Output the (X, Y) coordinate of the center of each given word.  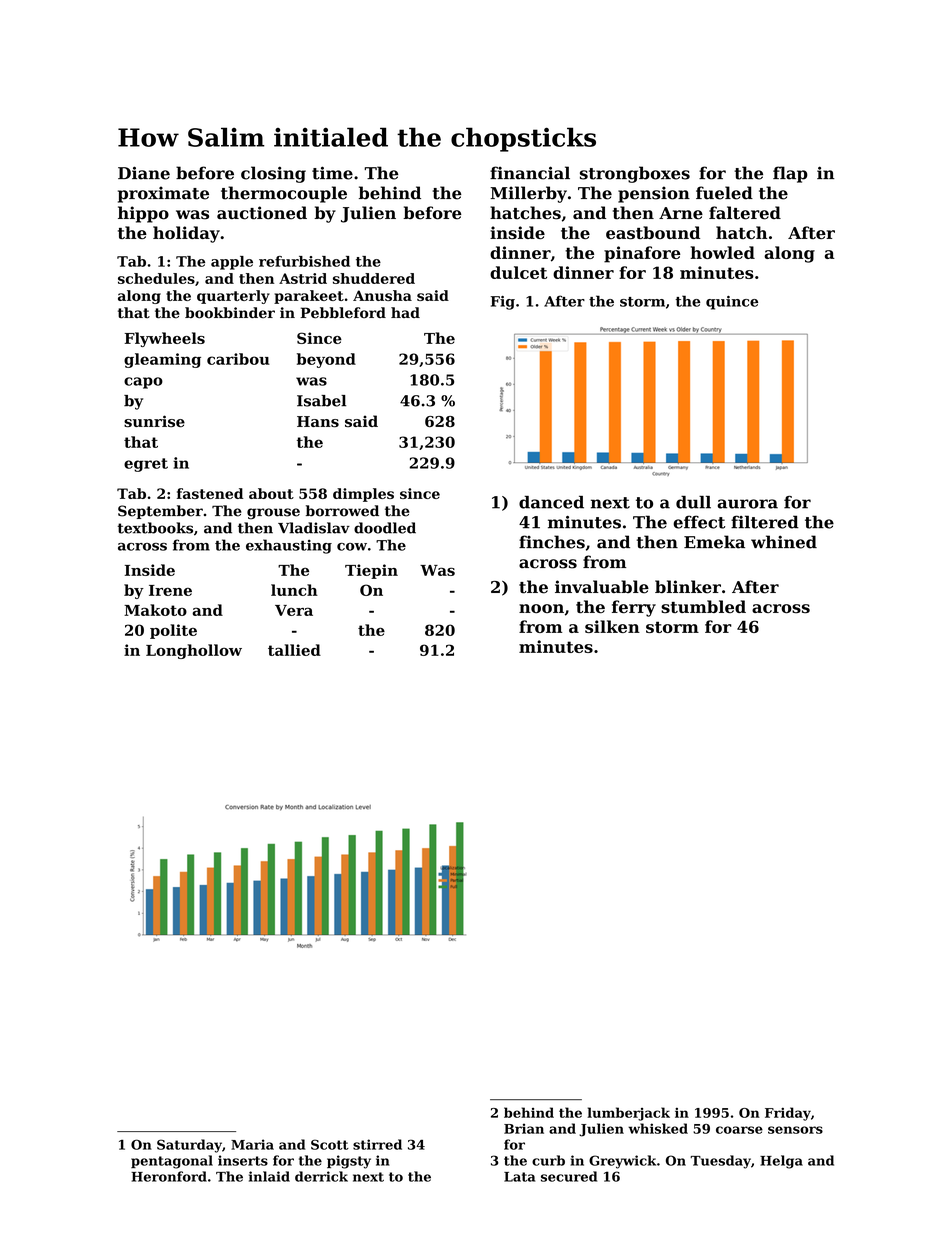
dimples (363, 495)
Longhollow (194, 651)
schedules (156, 278)
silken (612, 626)
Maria (252, 1144)
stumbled (703, 606)
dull (693, 502)
